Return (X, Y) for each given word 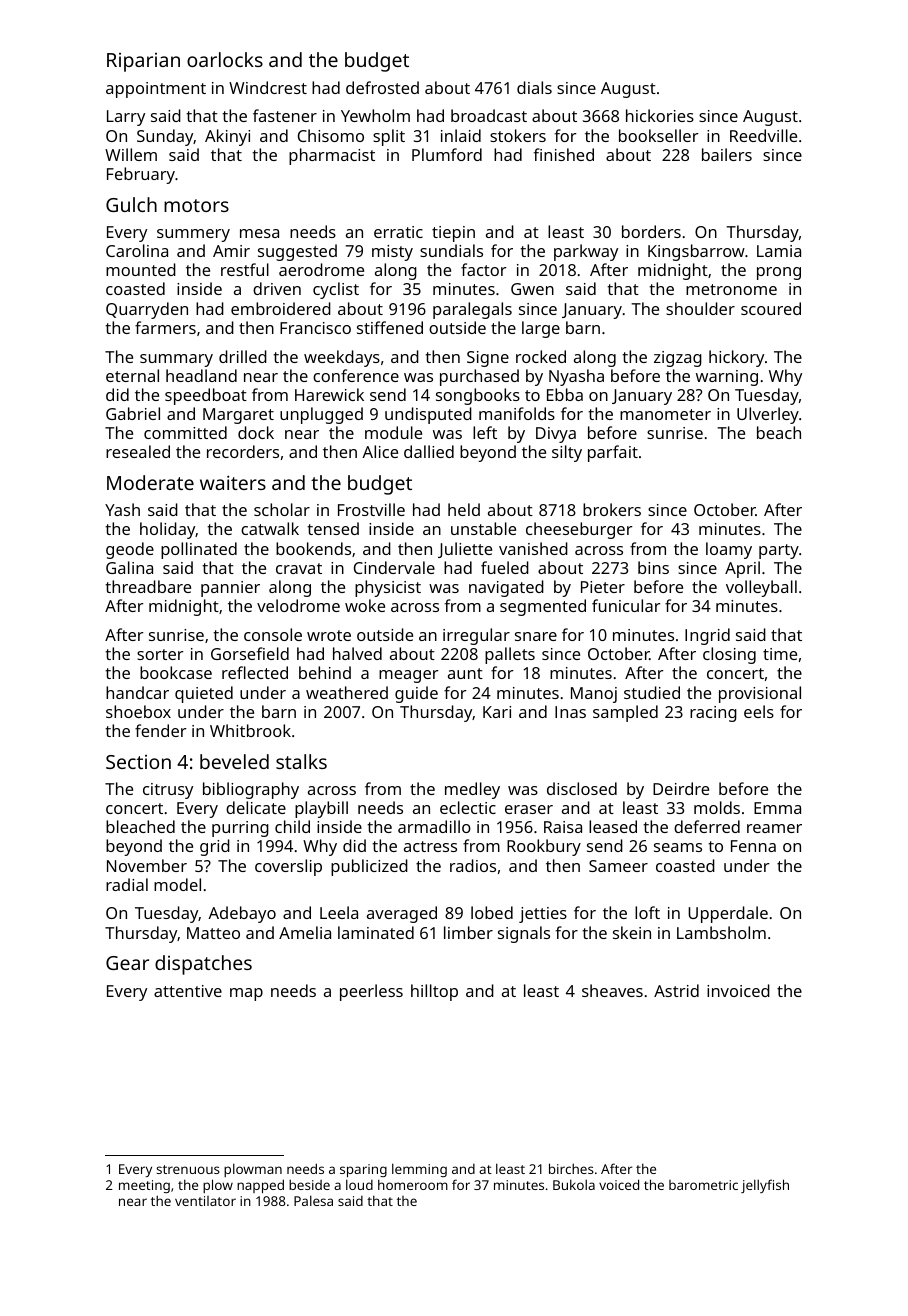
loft (647, 912)
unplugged (321, 415)
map (246, 994)
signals (524, 934)
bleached (140, 826)
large (541, 329)
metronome (731, 289)
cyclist (336, 290)
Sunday (165, 137)
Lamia (779, 251)
